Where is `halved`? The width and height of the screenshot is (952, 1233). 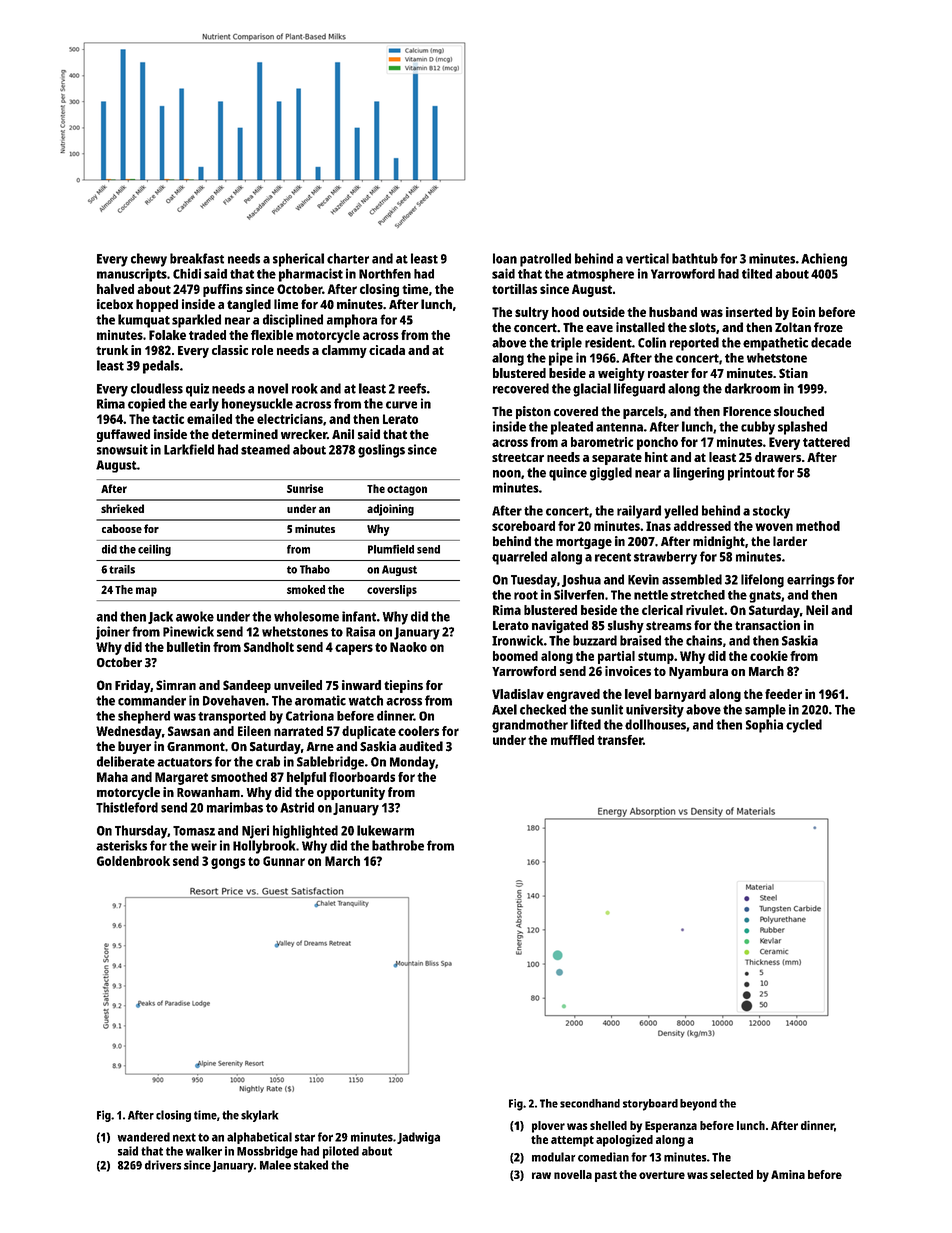
halved is located at coordinates (115, 289).
